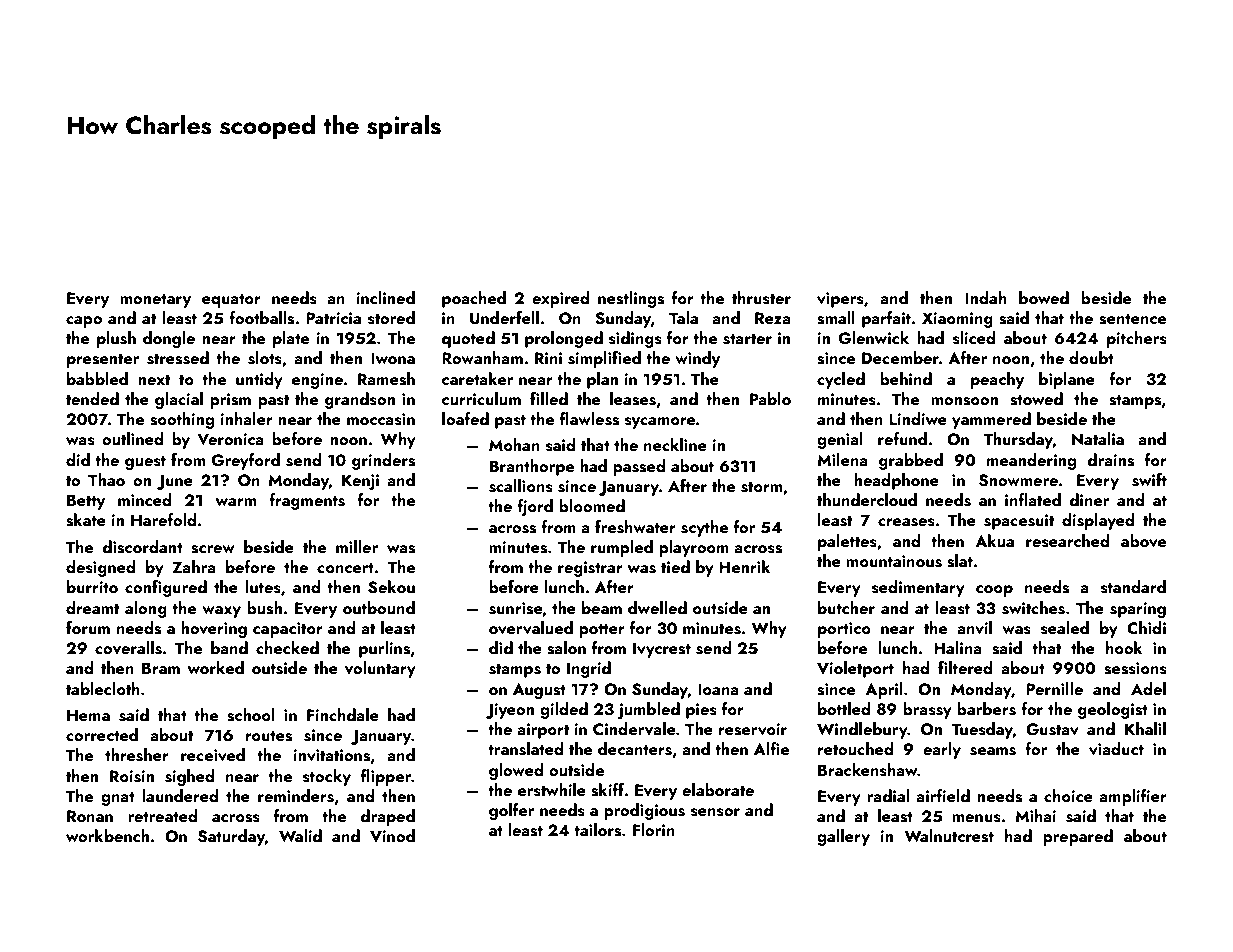 The image size is (1233, 952). What do you see at coordinates (386, 297) in the screenshot?
I see `inclined` at bounding box center [386, 297].
